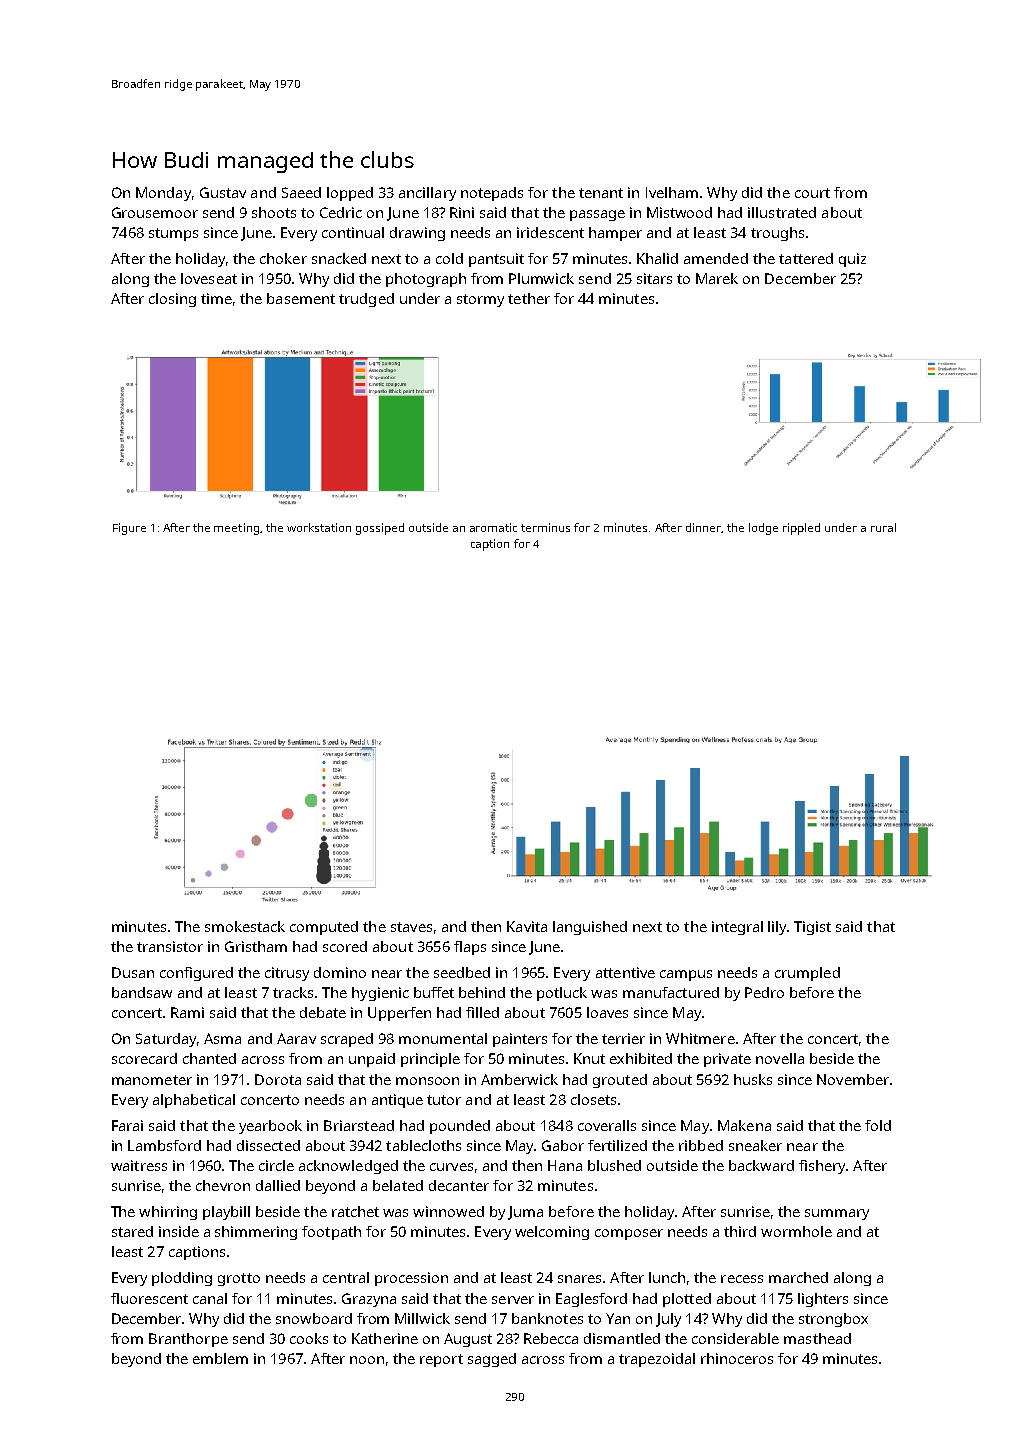 This document has width=1009, height=1433. I want to click on emblem, so click(220, 1358).
